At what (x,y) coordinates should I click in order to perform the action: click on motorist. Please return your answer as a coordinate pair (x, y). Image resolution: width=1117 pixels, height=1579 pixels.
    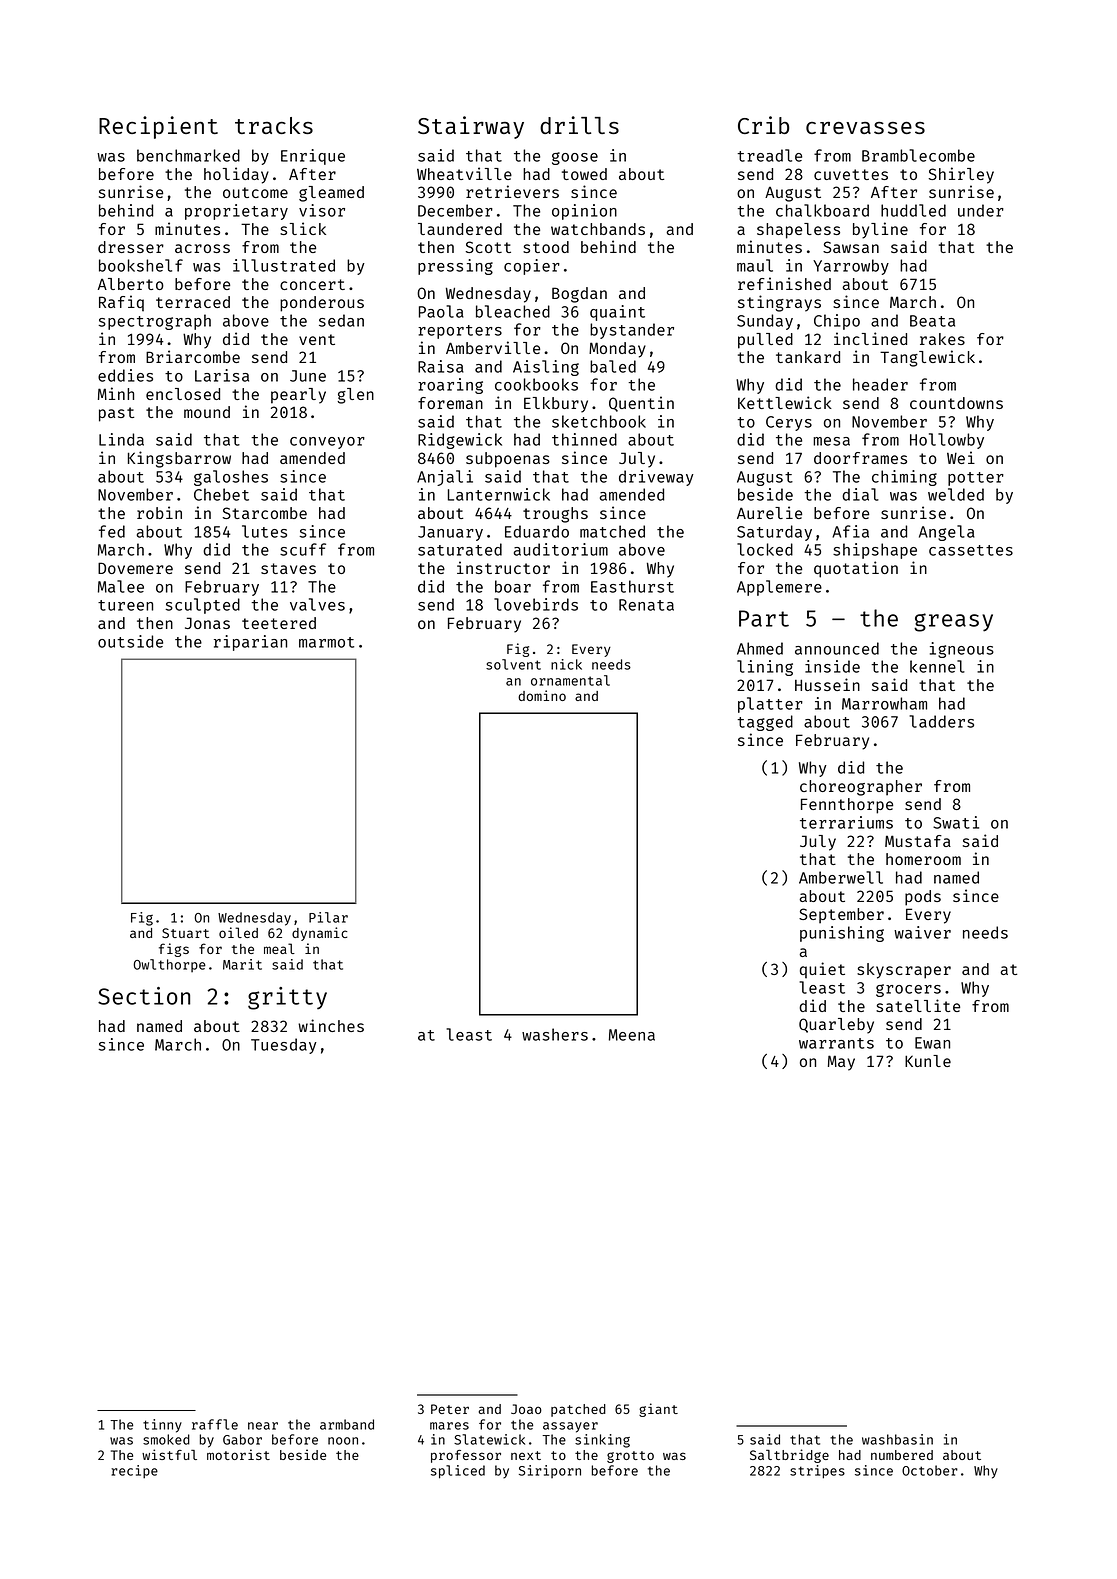
    Looking at the image, I should click on (238, 1454).
